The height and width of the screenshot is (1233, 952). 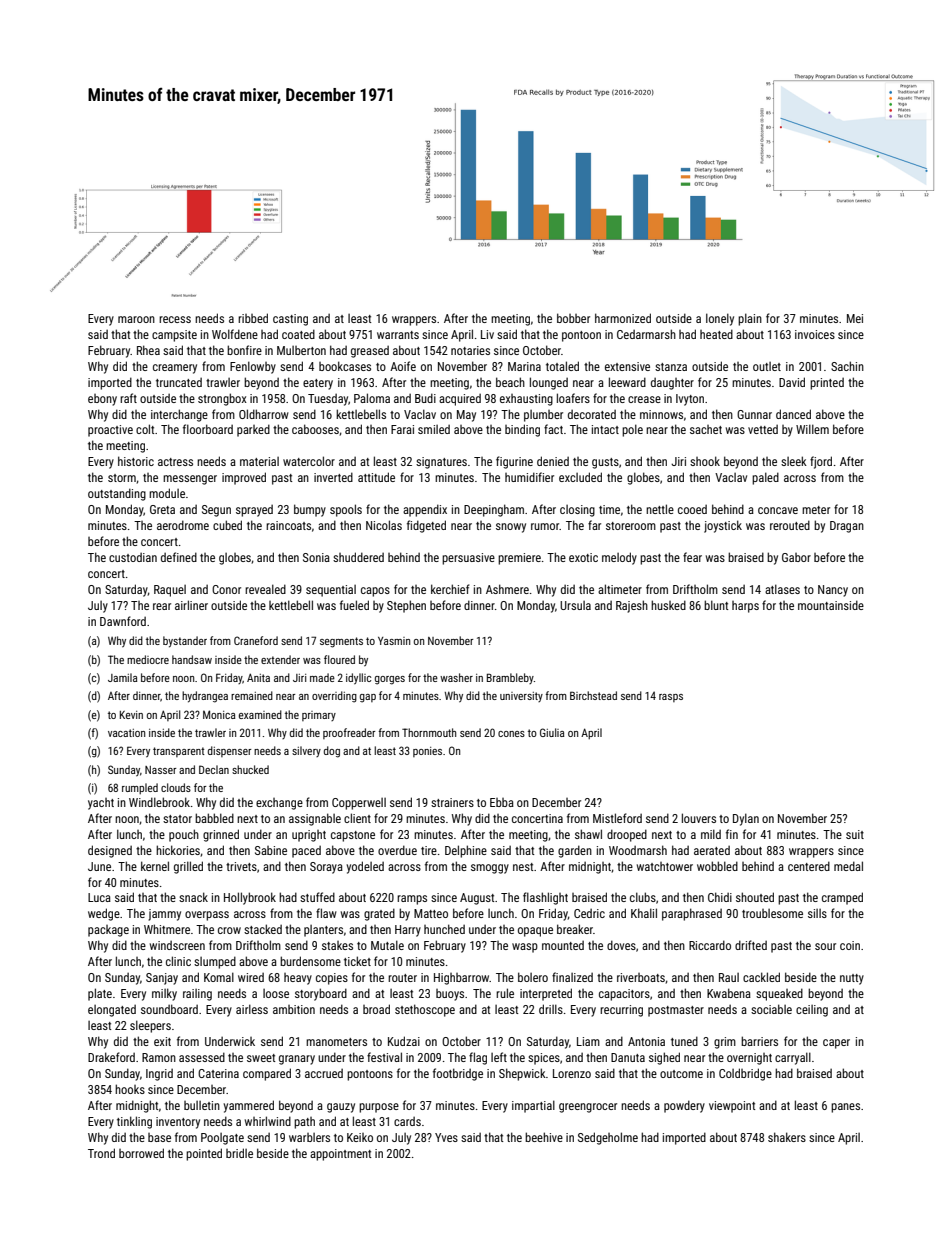 I want to click on improved, so click(x=244, y=478).
